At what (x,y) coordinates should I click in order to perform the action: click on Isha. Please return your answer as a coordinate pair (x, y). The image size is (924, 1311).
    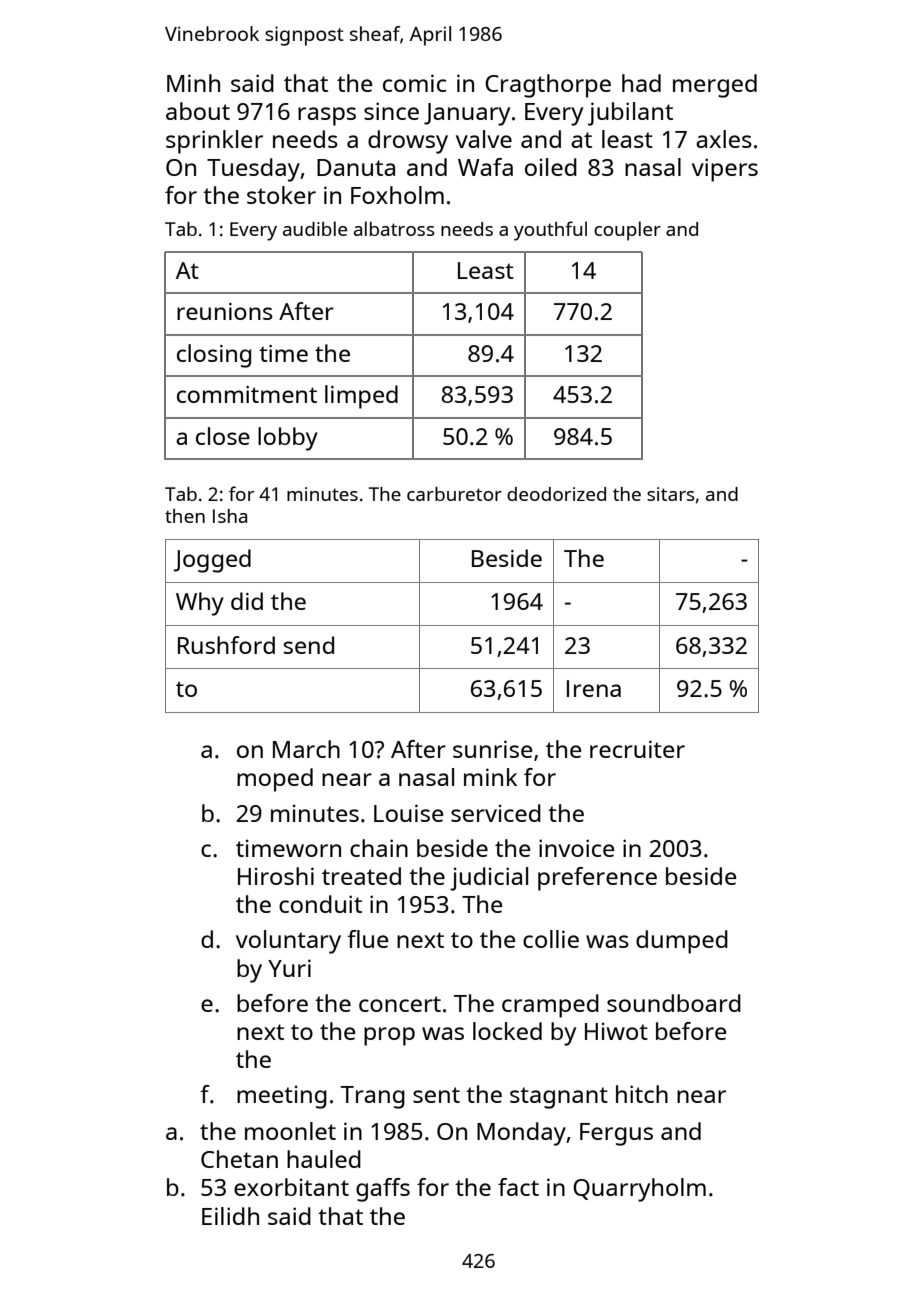
    Looking at the image, I should click on (230, 516).
